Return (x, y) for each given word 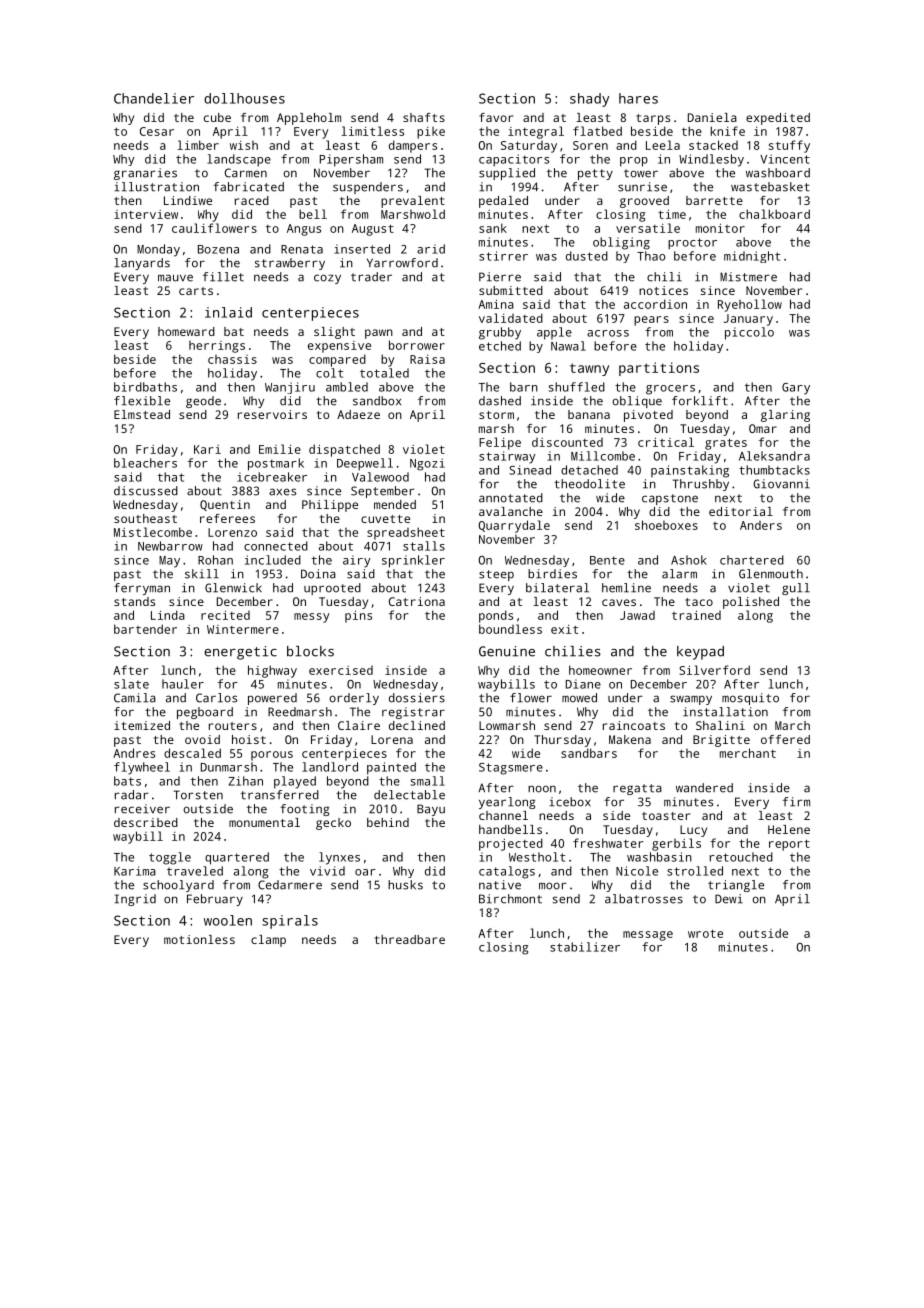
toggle (170, 858)
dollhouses (244, 98)
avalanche (511, 511)
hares (638, 98)
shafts (424, 117)
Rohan (215, 560)
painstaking (690, 471)
